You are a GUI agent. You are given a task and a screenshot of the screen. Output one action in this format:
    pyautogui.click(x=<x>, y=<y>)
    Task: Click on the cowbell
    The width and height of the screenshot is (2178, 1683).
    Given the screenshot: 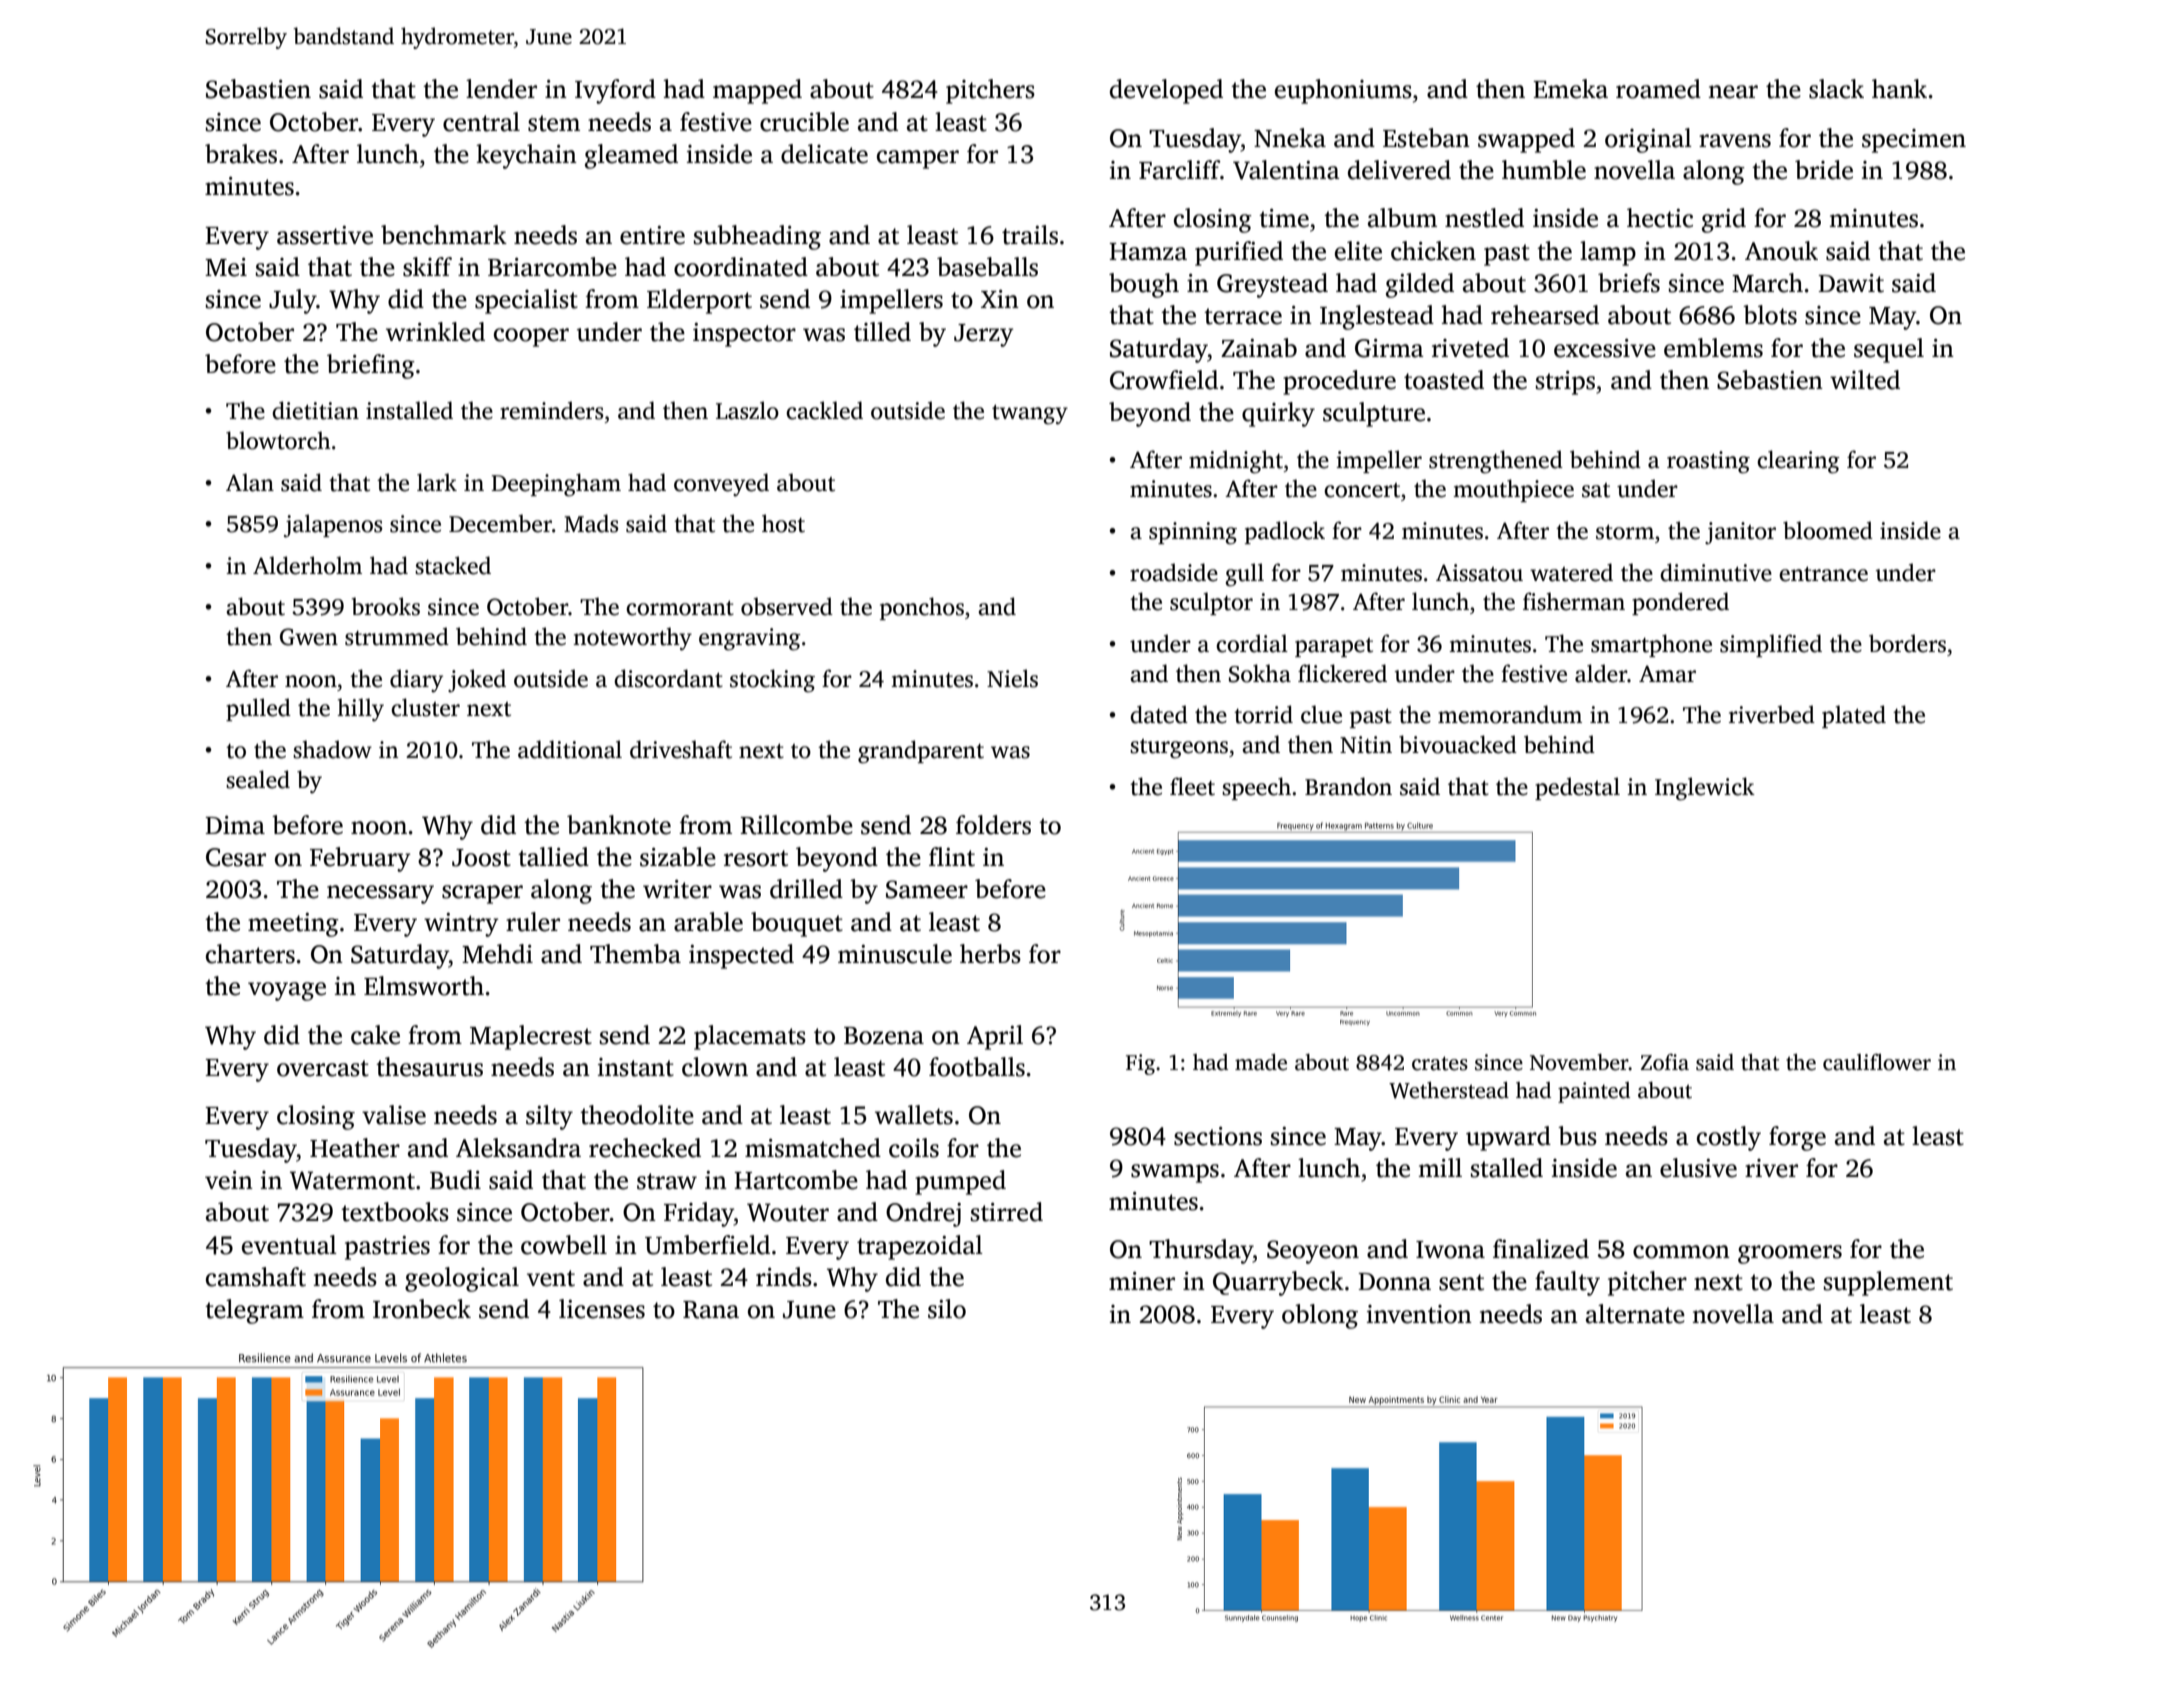 What is the action you would take?
    pyautogui.click(x=564, y=1245)
